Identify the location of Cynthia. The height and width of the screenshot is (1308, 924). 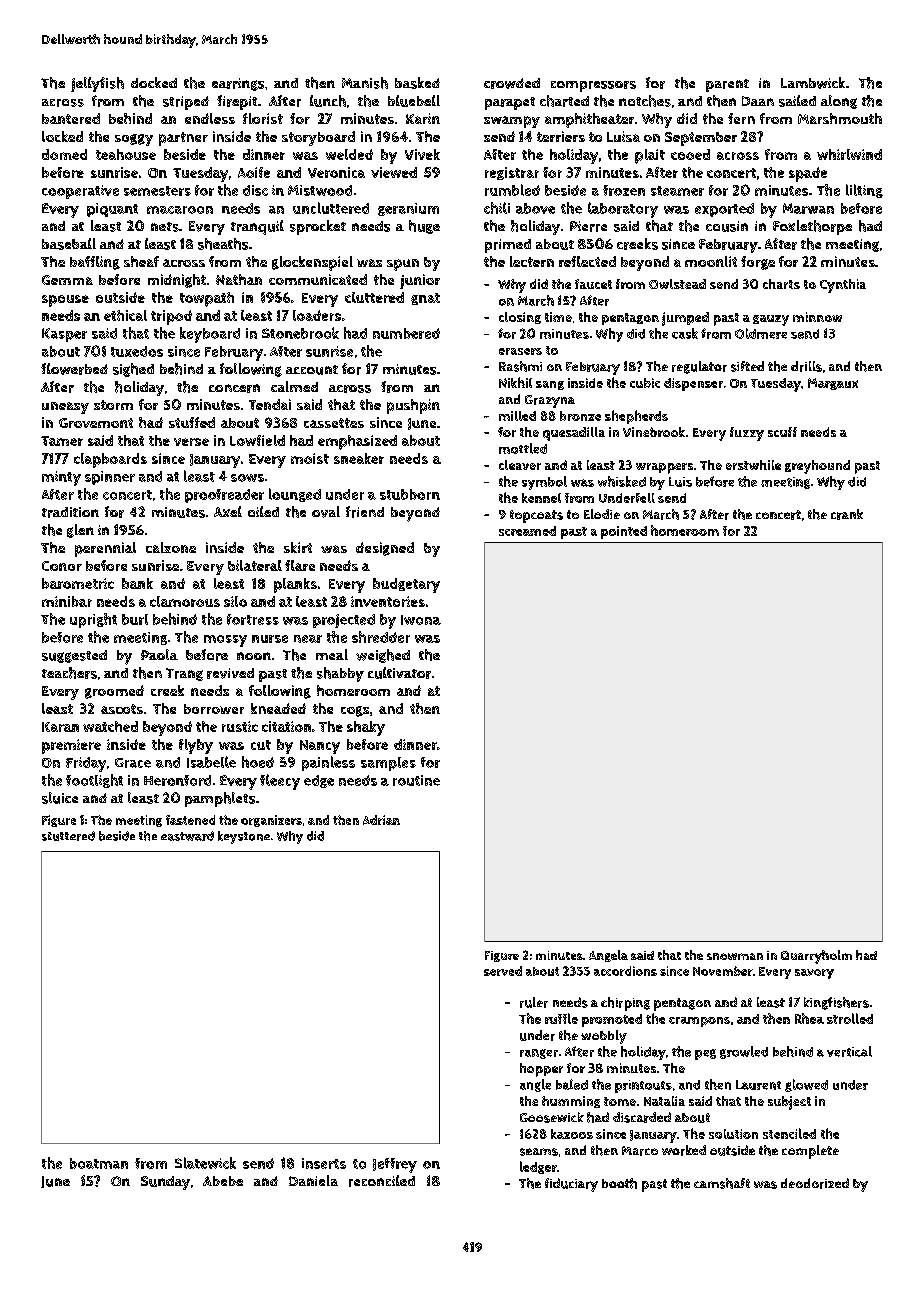
(843, 286).
